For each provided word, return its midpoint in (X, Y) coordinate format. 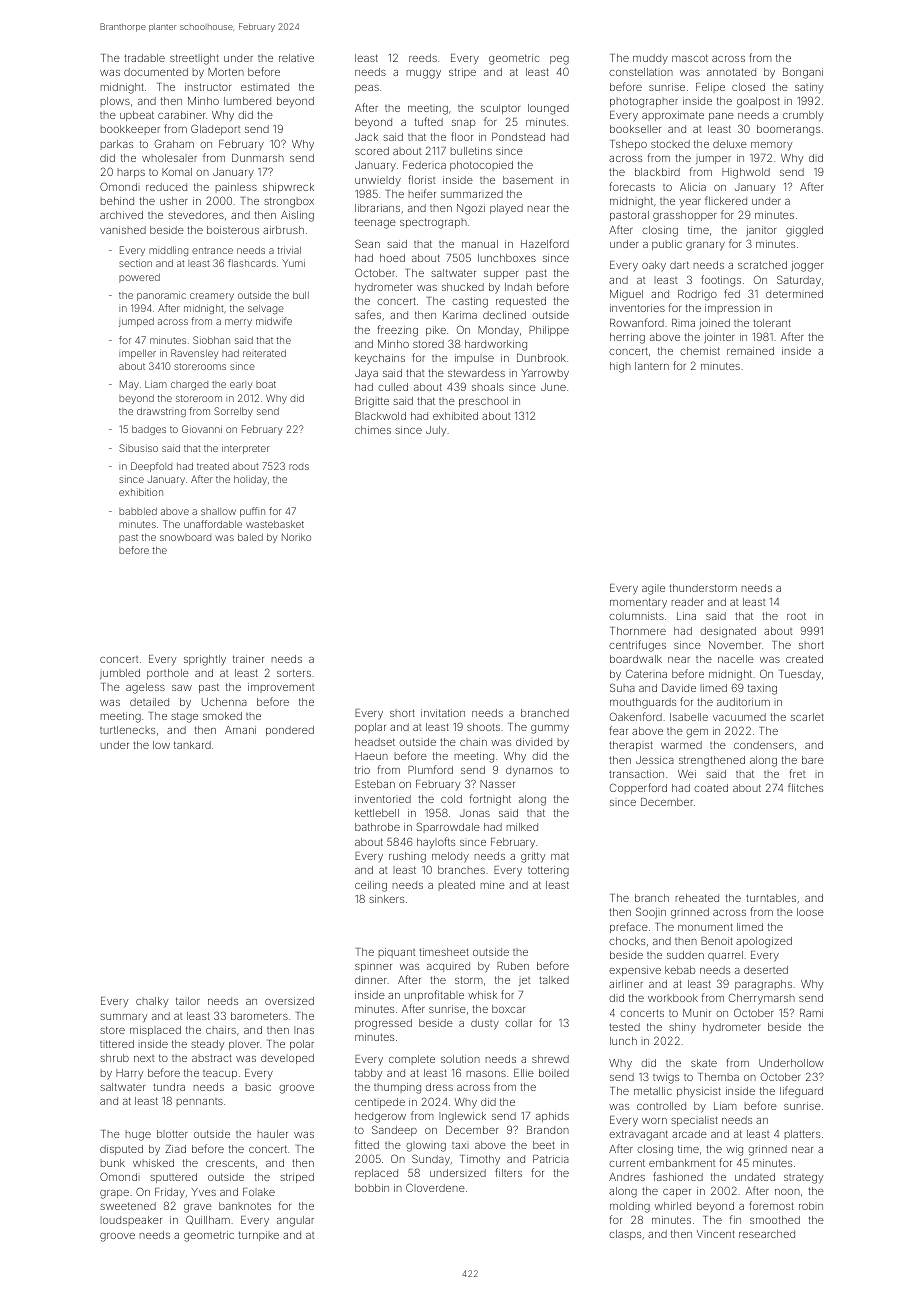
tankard (192, 745)
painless (236, 188)
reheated (697, 898)
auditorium (743, 702)
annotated (731, 72)
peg (559, 60)
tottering (548, 871)
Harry (129, 1074)
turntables (771, 898)
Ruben (513, 966)
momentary (638, 603)
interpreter (245, 449)
